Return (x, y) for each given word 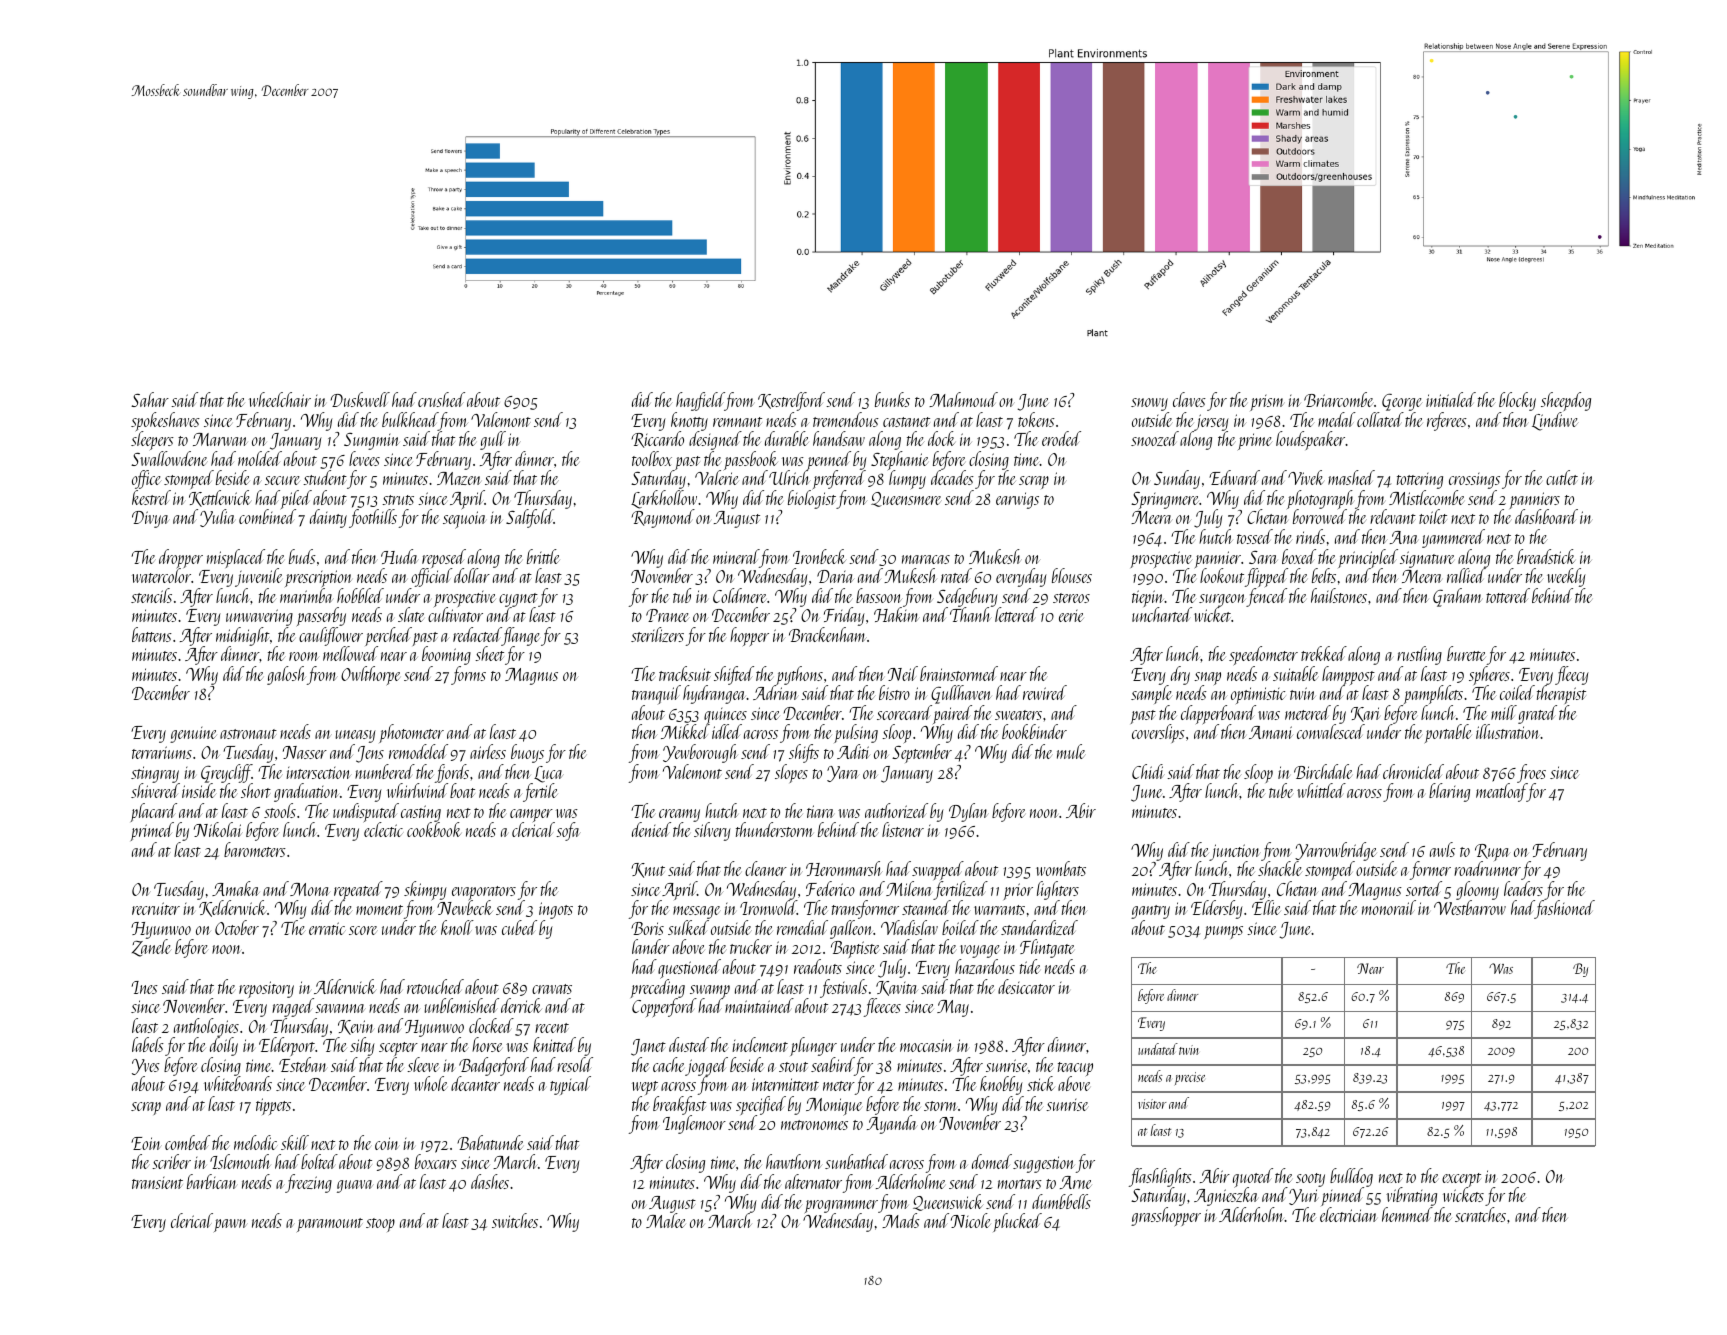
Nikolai (218, 829)
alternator (813, 1181)
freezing (308, 1183)
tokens (1036, 419)
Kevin (355, 1027)
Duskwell (360, 399)
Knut (648, 870)
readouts (818, 966)
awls (1442, 849)
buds (302, 556)
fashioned (1564, 910)
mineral (736, 556)
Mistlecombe (1426, 497)
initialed (1451, 399)
